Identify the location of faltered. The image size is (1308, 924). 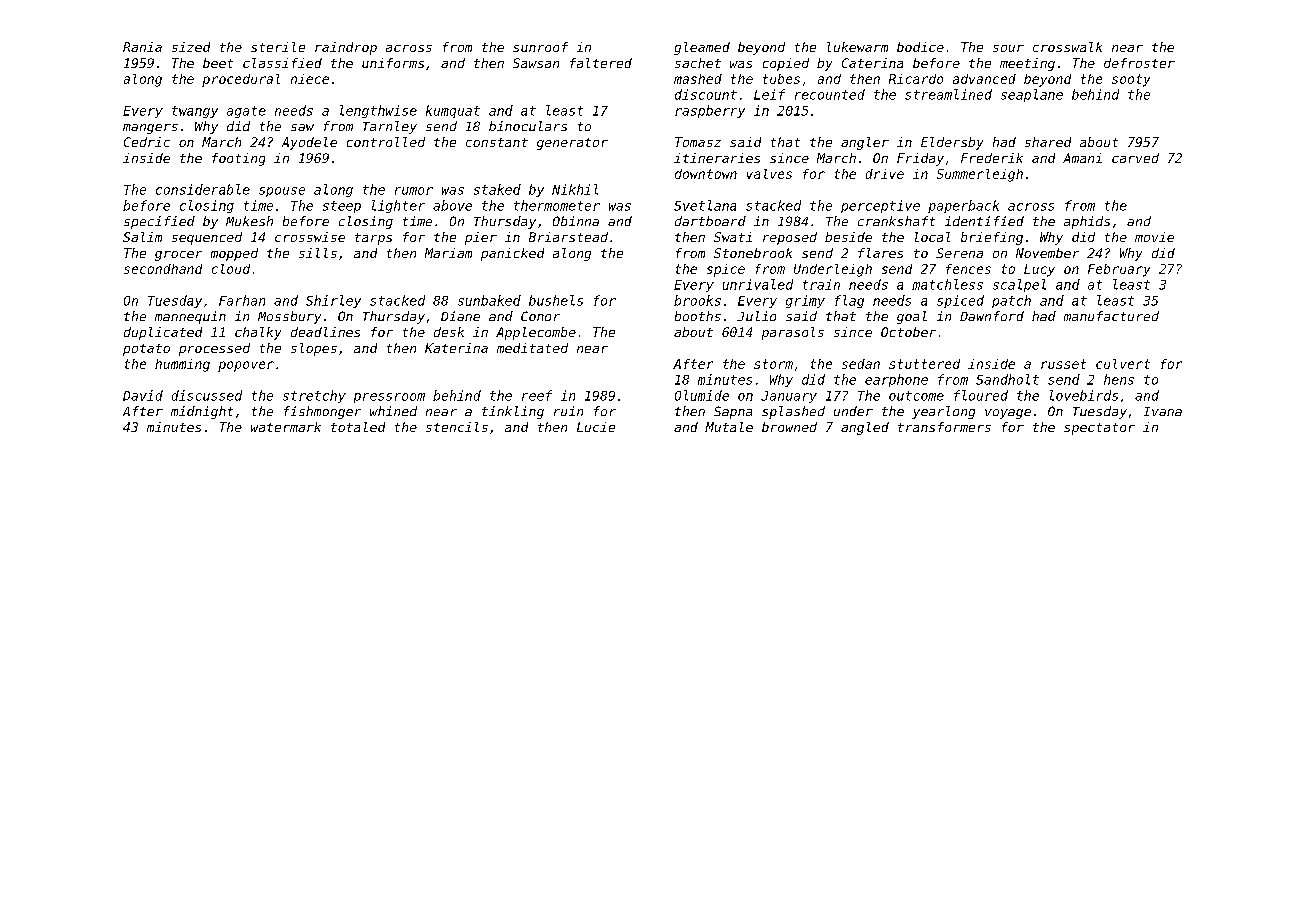
(601, 63).
